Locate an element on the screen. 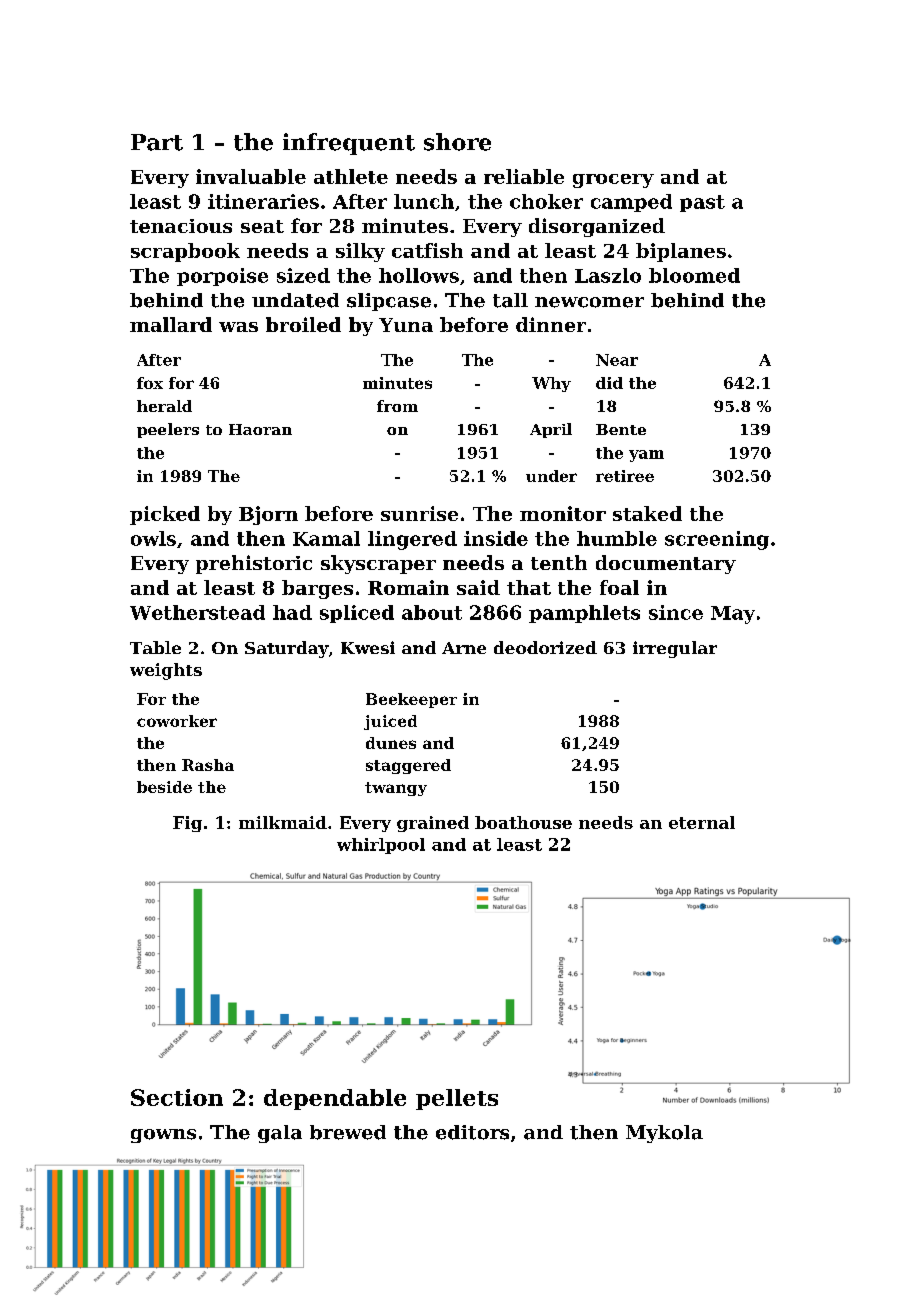 This screenshot has width=908, height=1316. inside is located at coordinates (496, 538).
